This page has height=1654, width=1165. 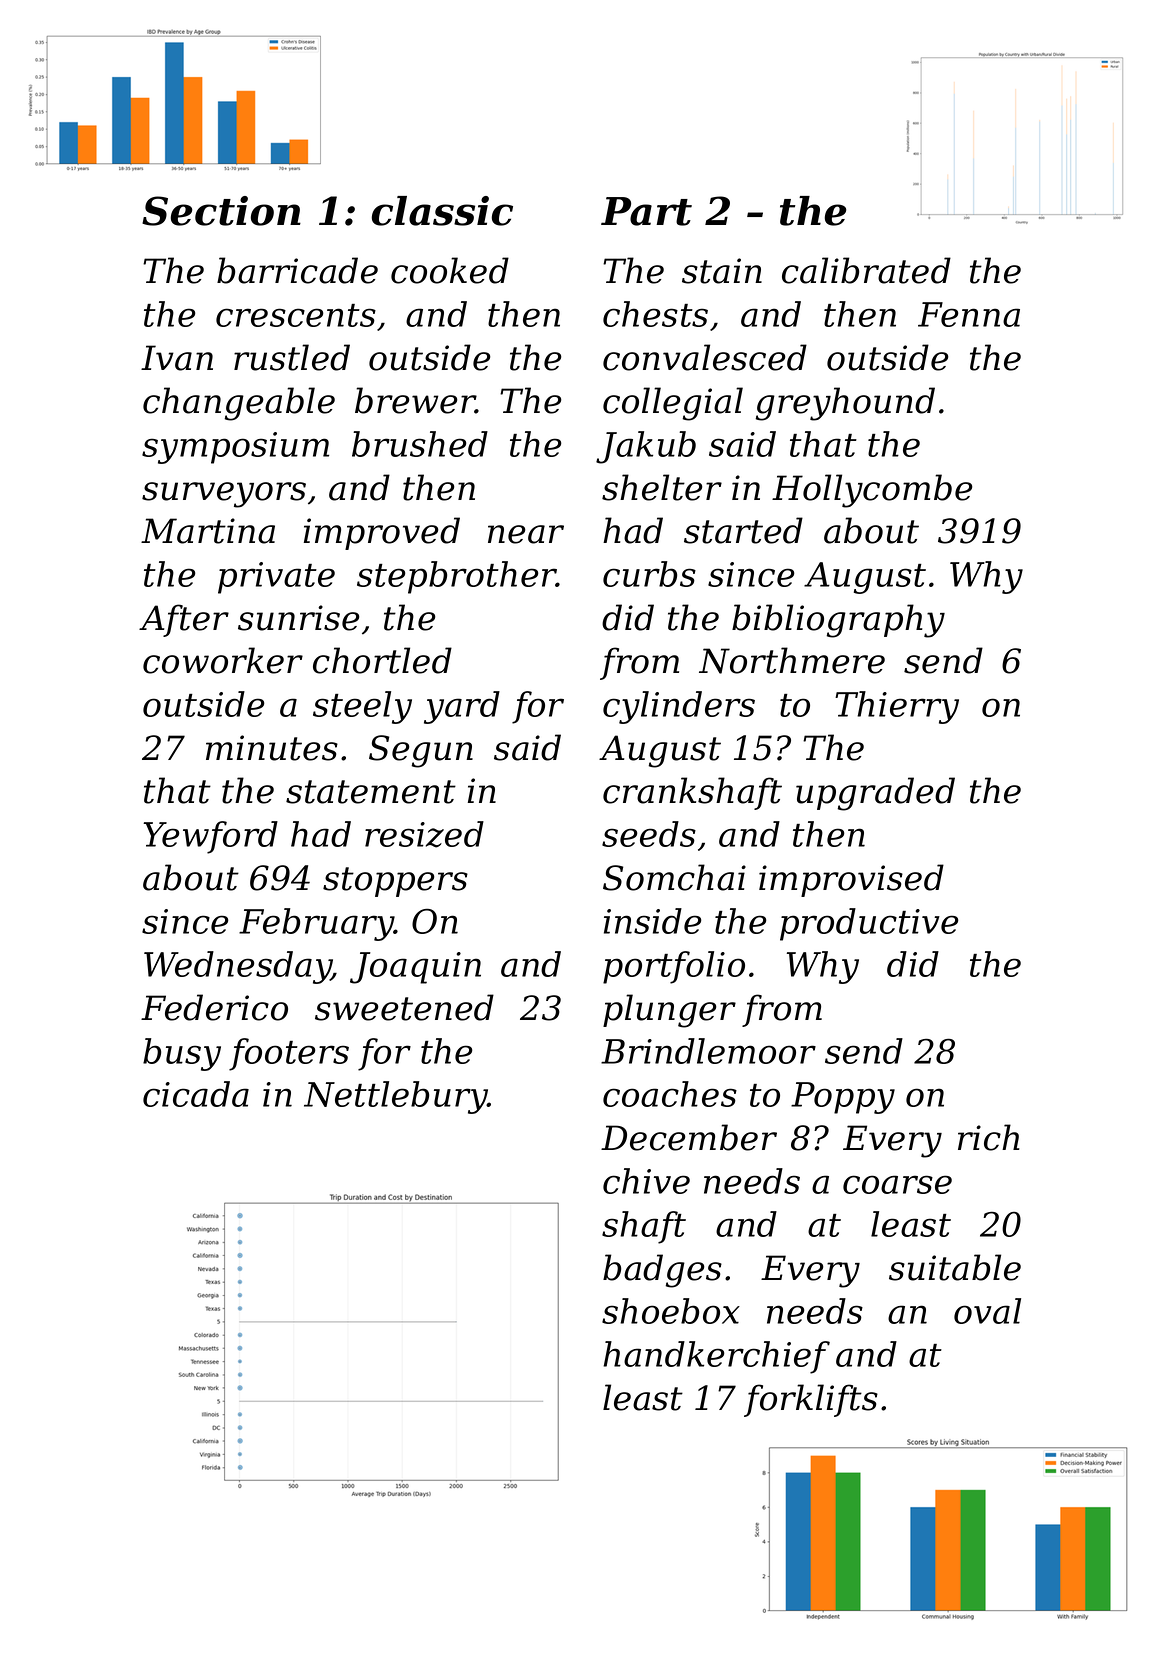 What do you see at coordinates (396, 1097) in the page?
I see `Nettlebury` at bounding box center [396, 1097].
